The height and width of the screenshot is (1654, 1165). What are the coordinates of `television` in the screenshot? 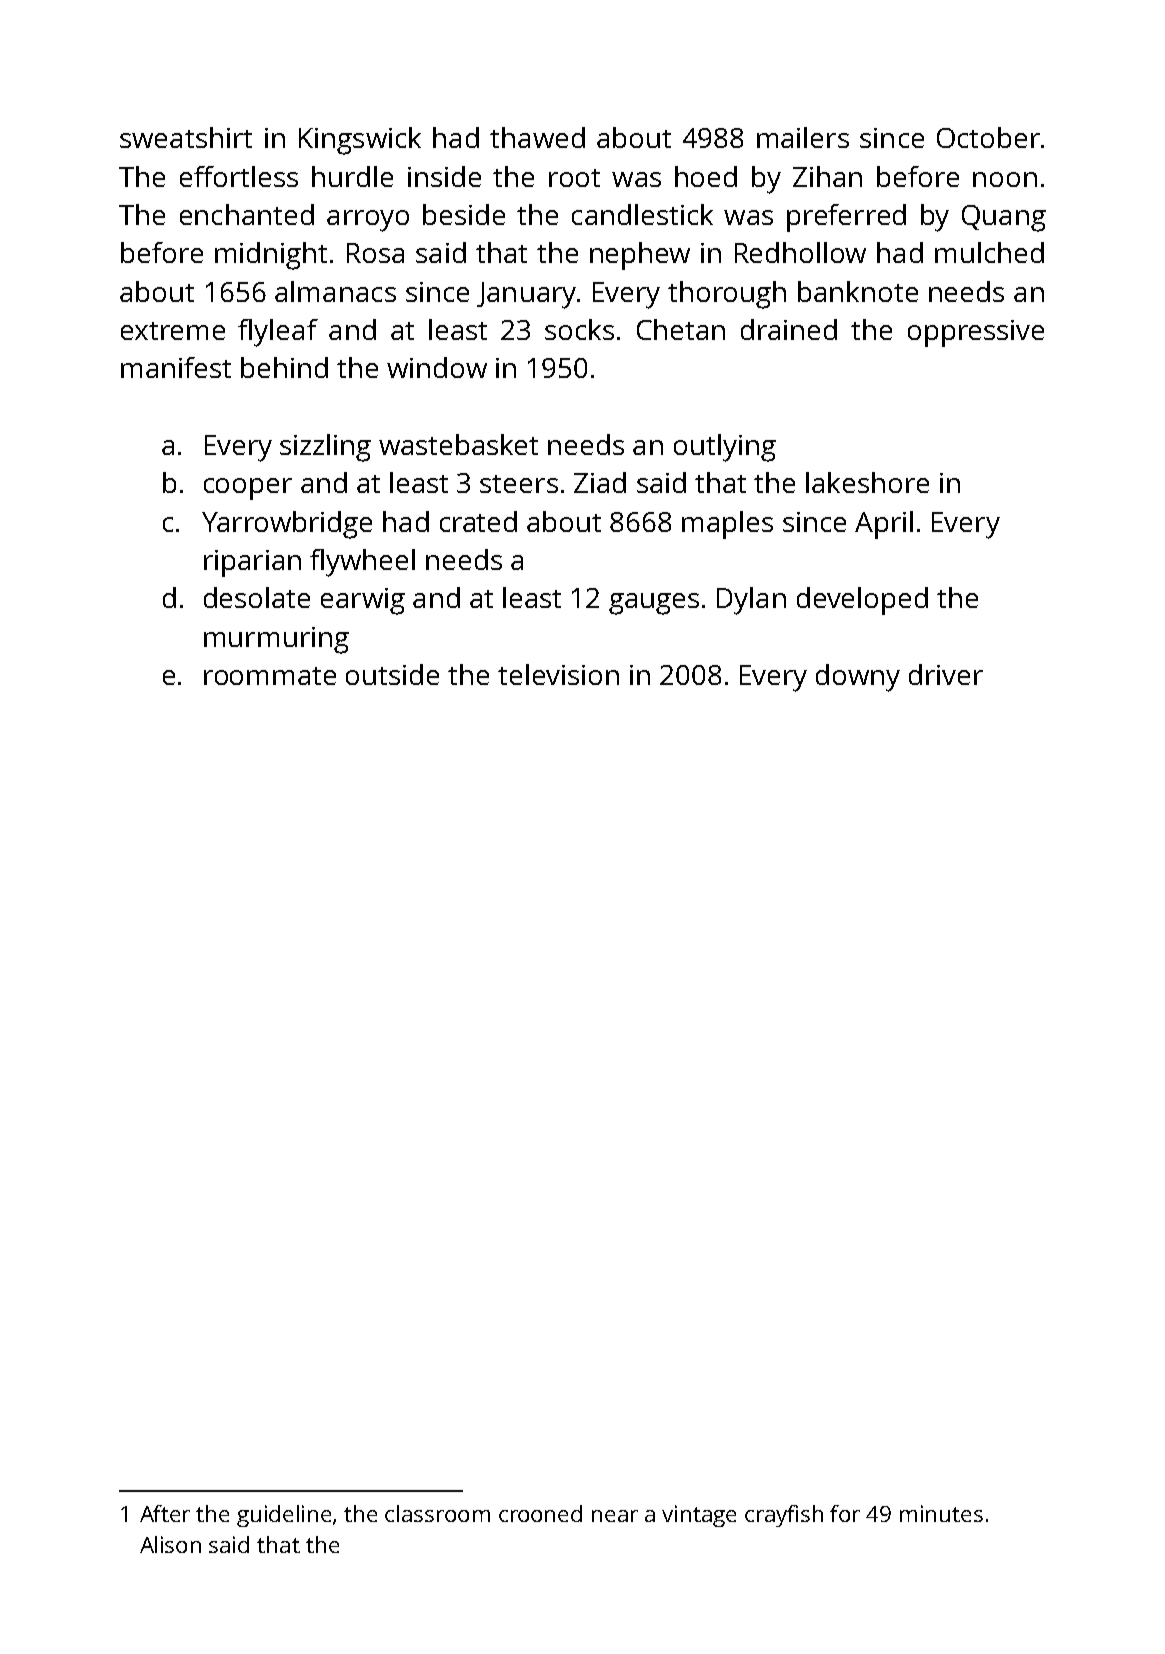 It's located at (558, 674).
